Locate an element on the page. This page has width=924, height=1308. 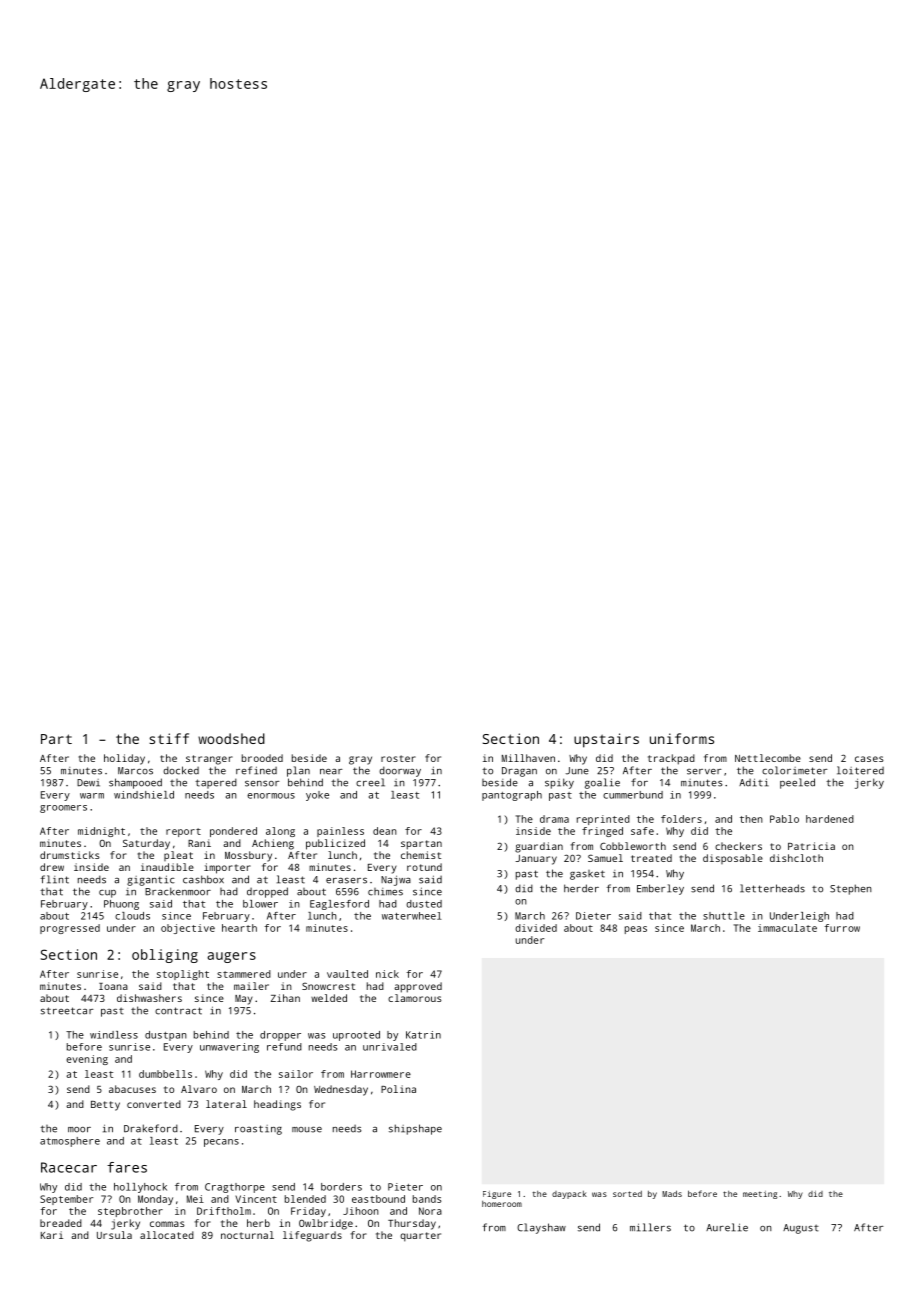
progressed is located at coordinates (70, 929).
